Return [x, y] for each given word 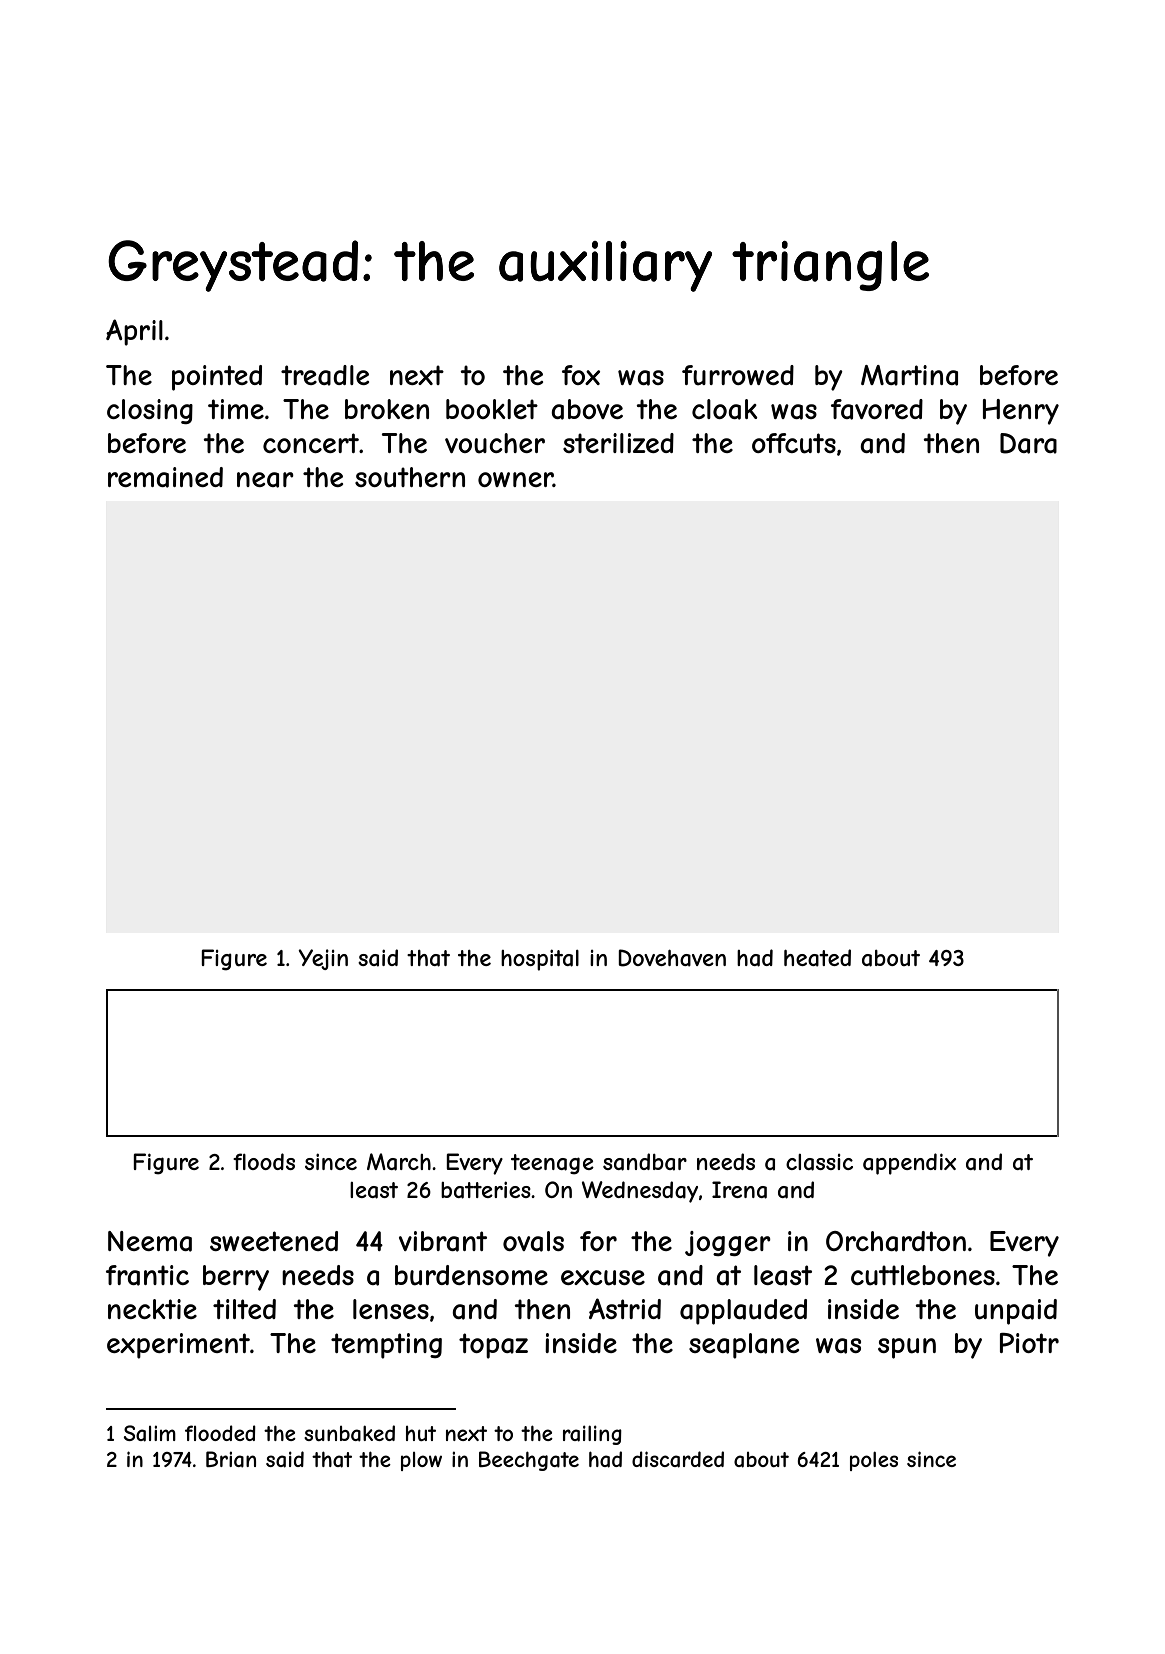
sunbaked [349, 1433]
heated [817, 958]
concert [311, 443]
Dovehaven [672, 958]
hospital [540, 960]
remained [165, 477]
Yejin [323, 959]
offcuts [794, 443]
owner [515, 479]
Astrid [625, 1308]
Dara [1028, 443]
